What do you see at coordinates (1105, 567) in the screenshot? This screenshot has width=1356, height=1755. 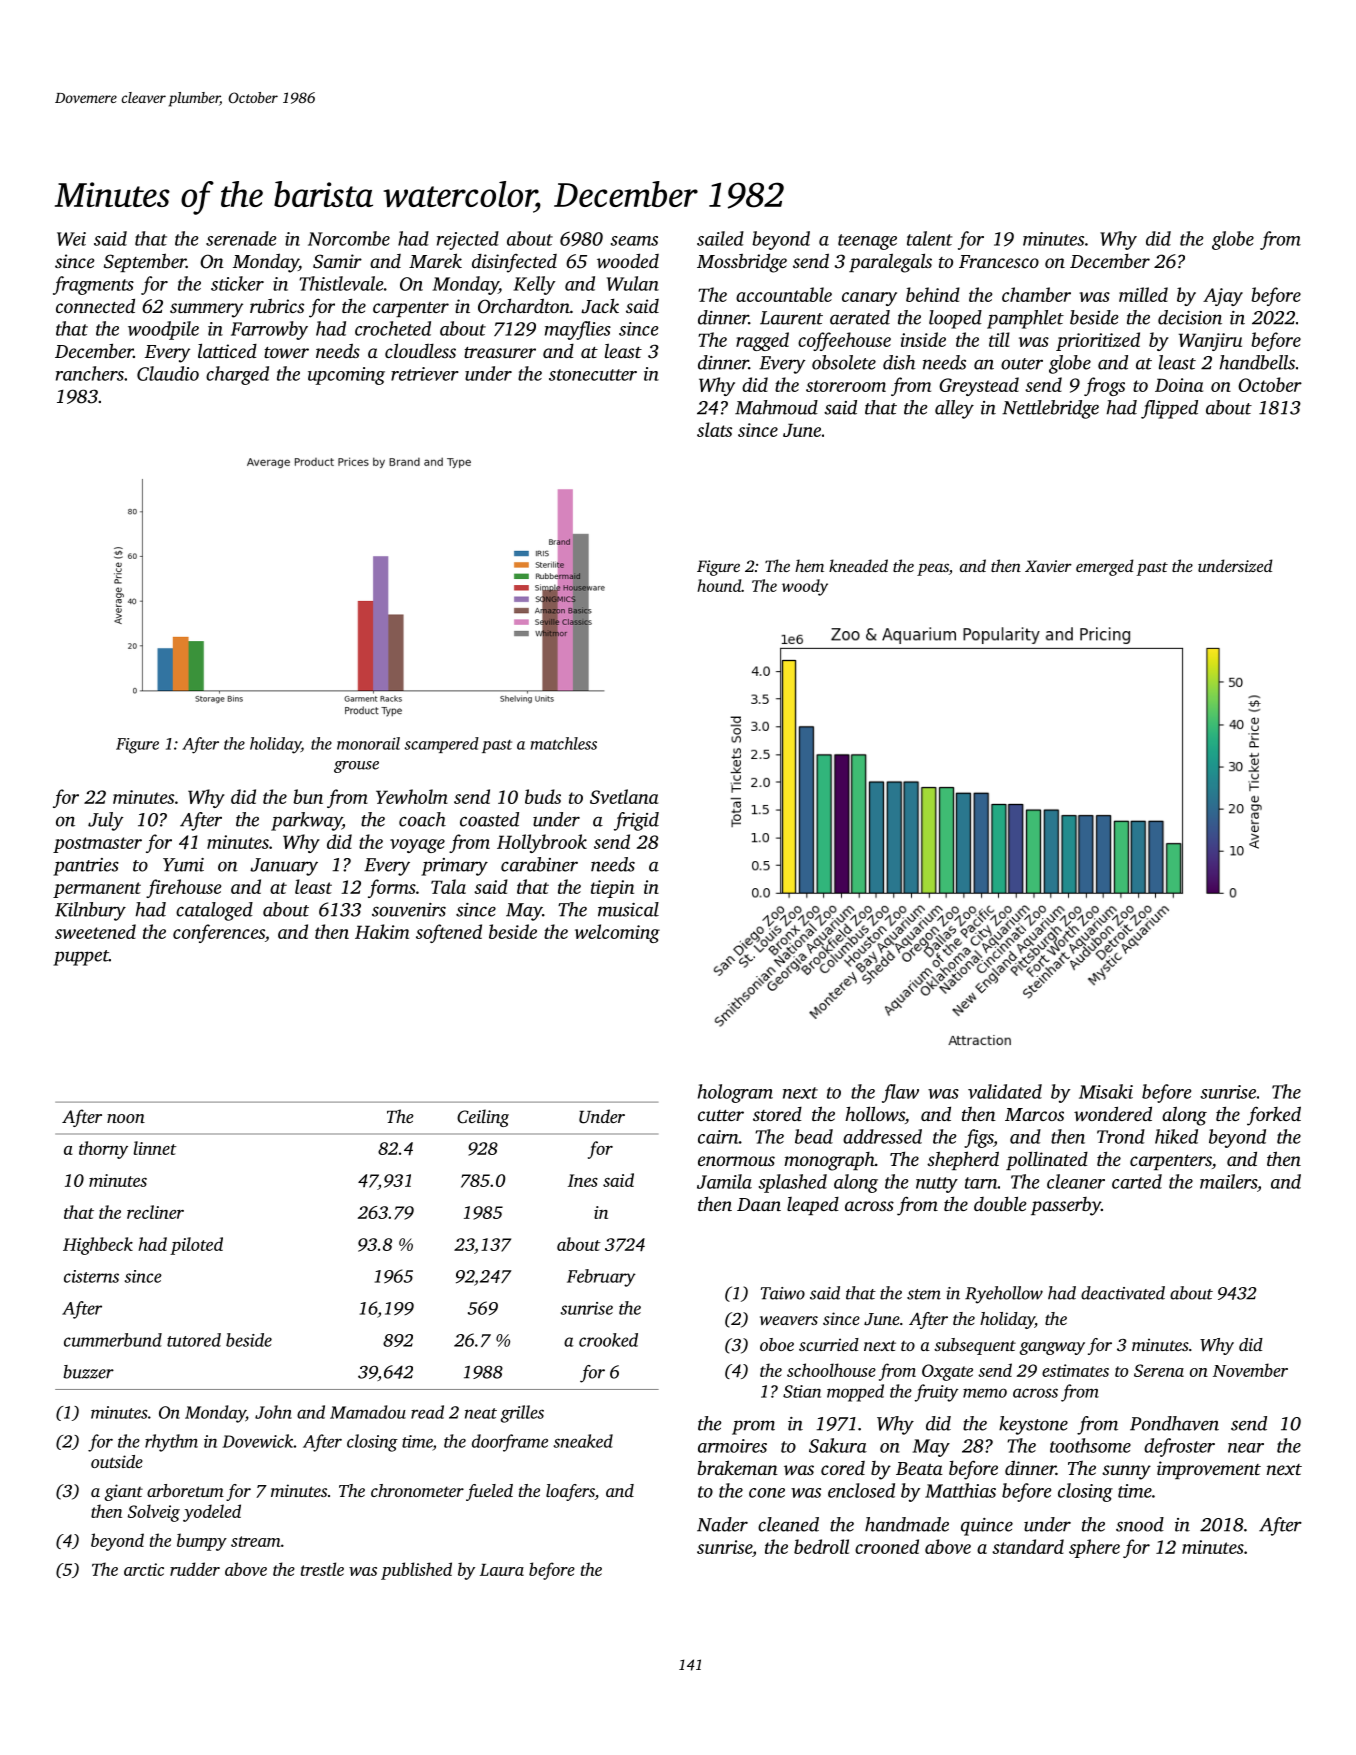 I see `emerged` at bounding box center [1105, 567].
